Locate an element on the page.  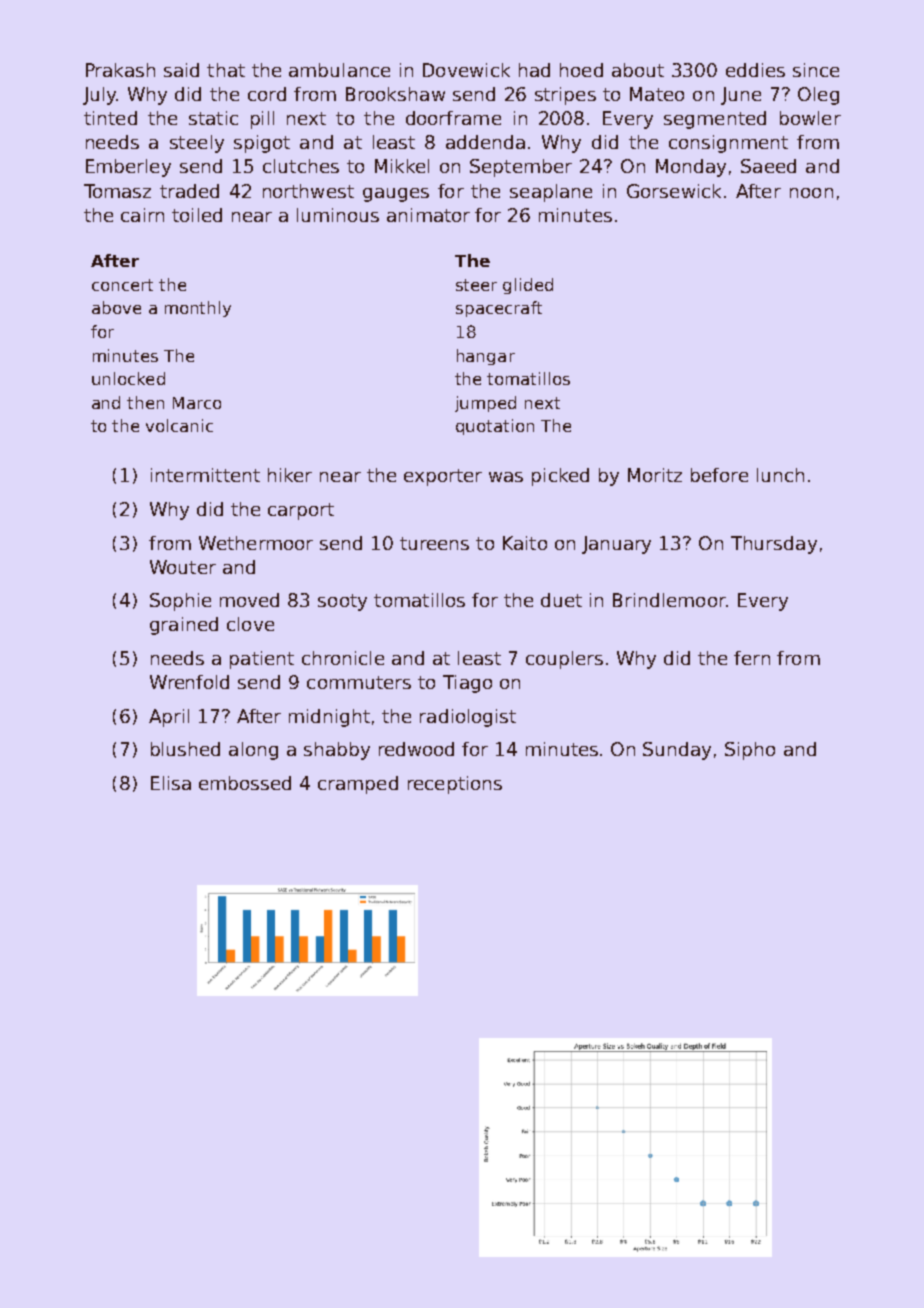
jumped is located at coordinates (485, 404).
